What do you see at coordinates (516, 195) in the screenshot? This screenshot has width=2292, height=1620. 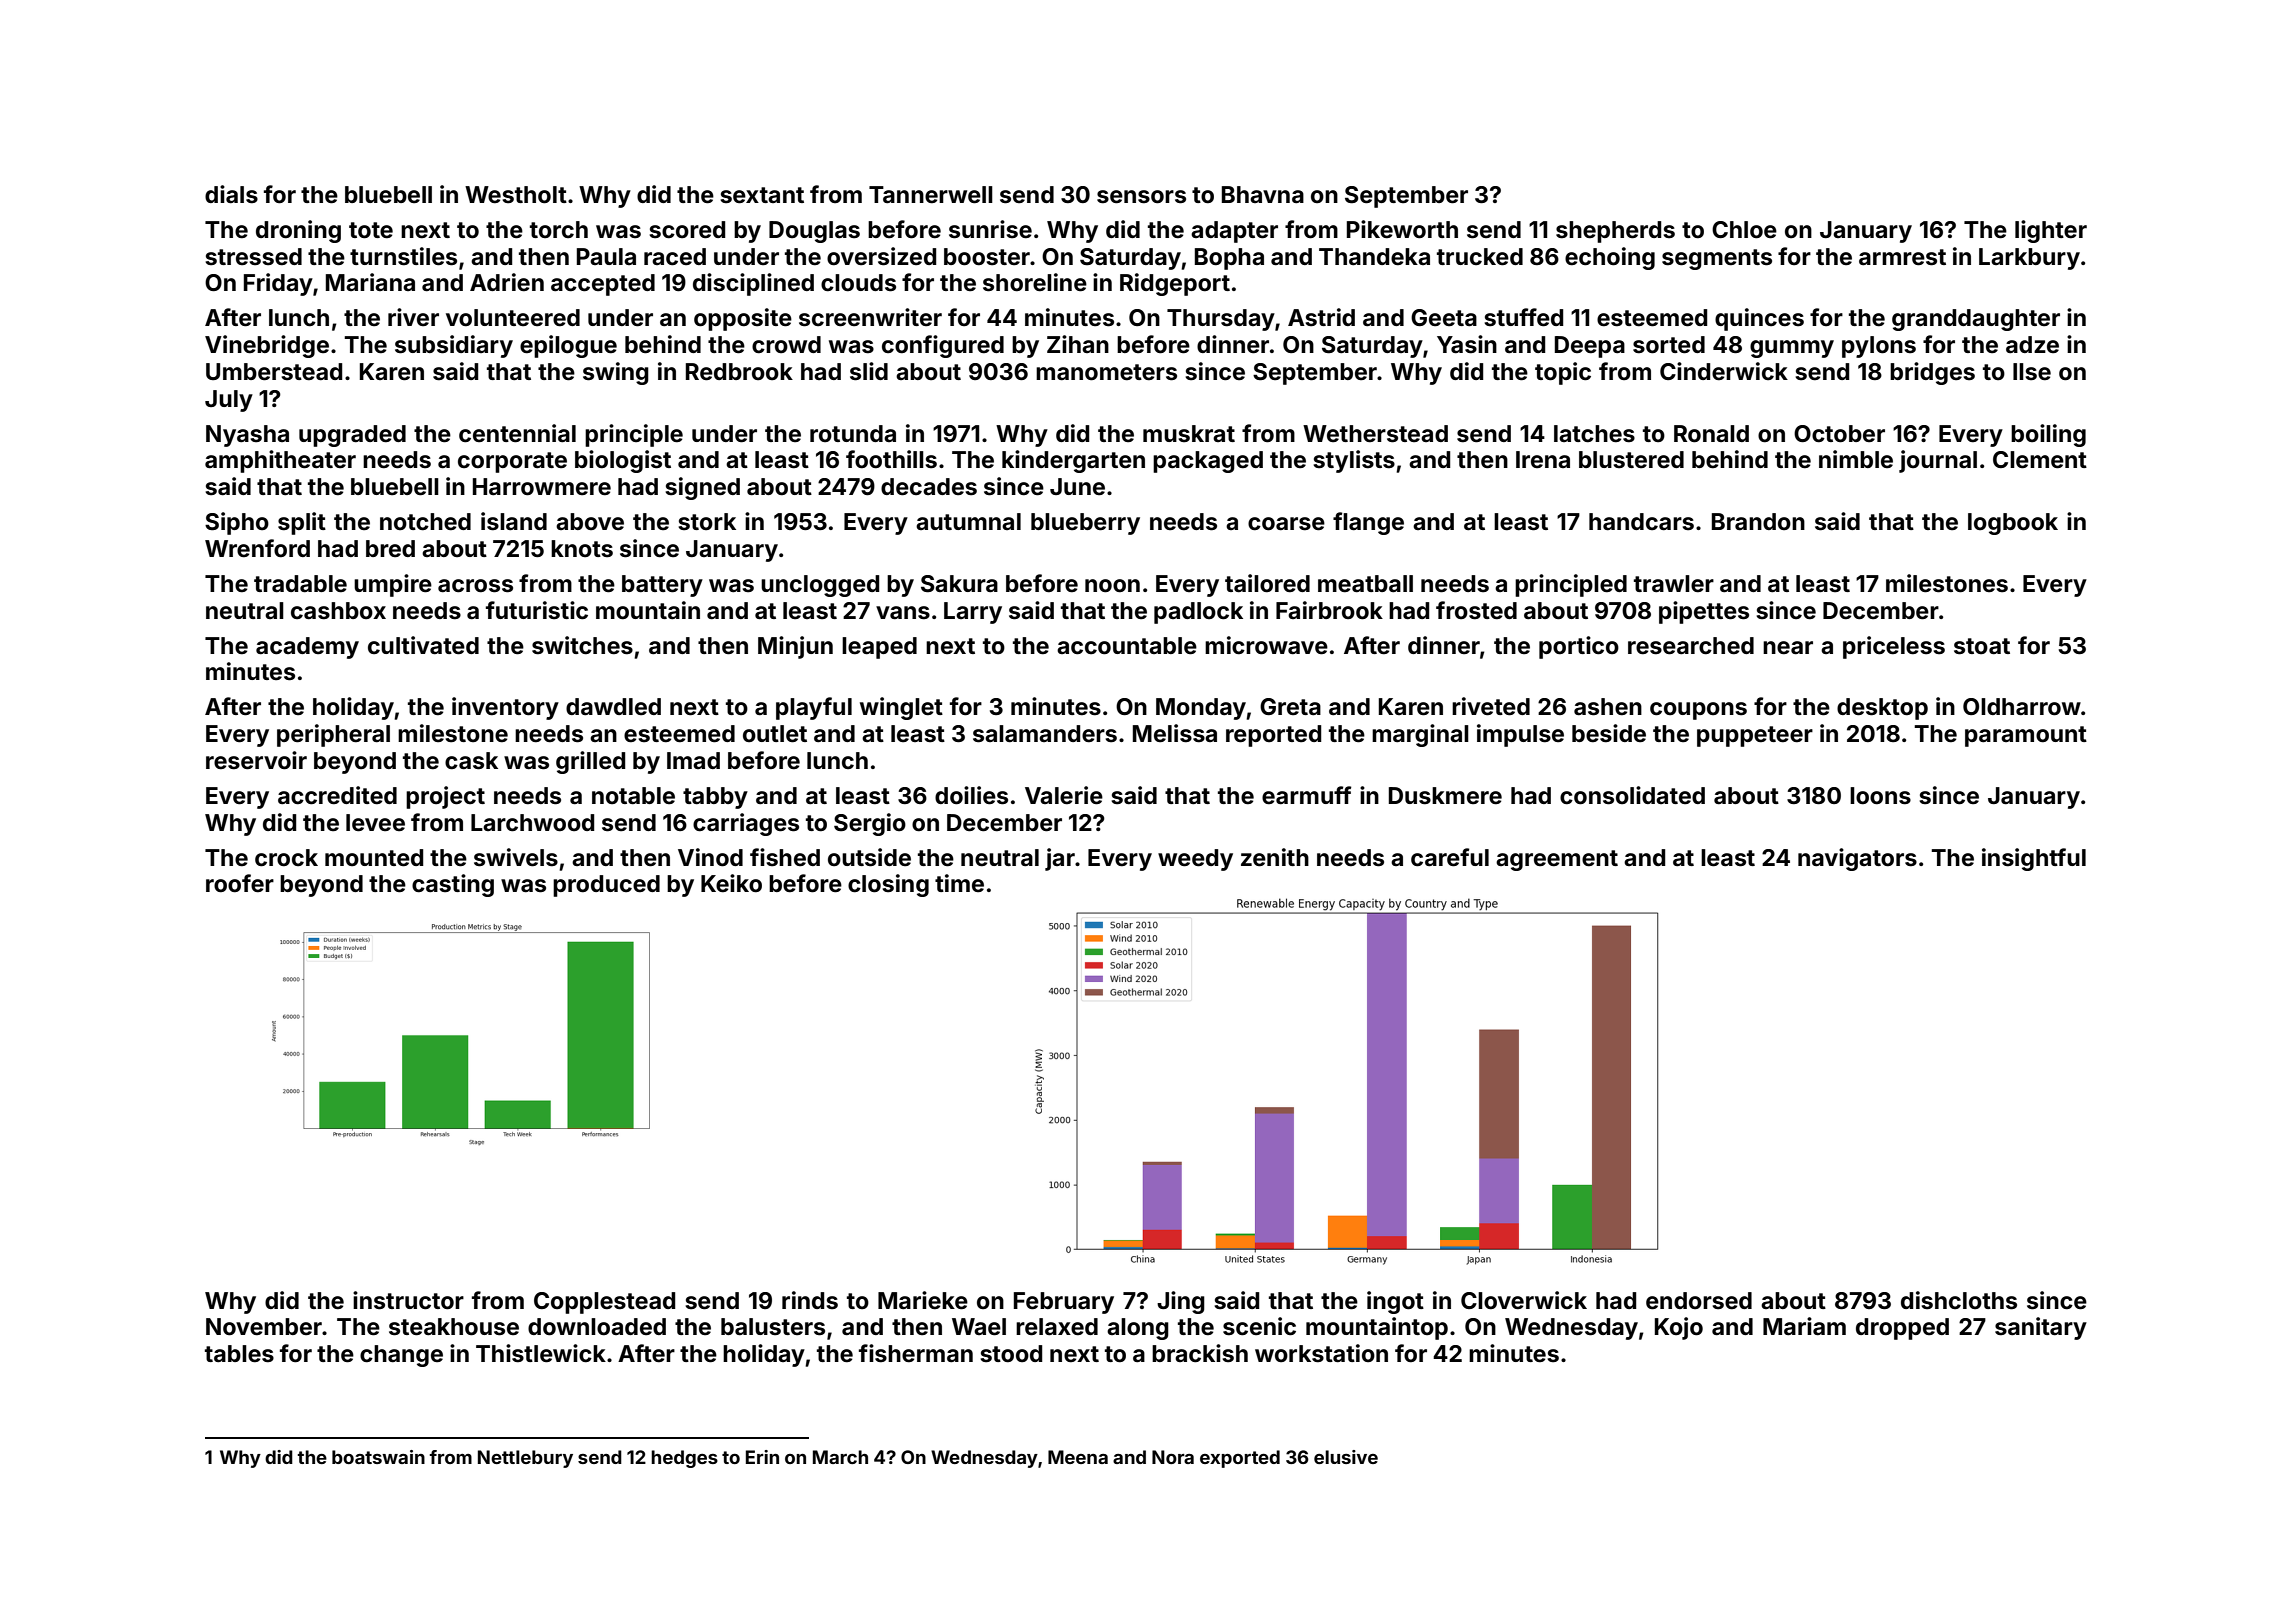 I see `Westholt` at bounding box center [516, 195].
